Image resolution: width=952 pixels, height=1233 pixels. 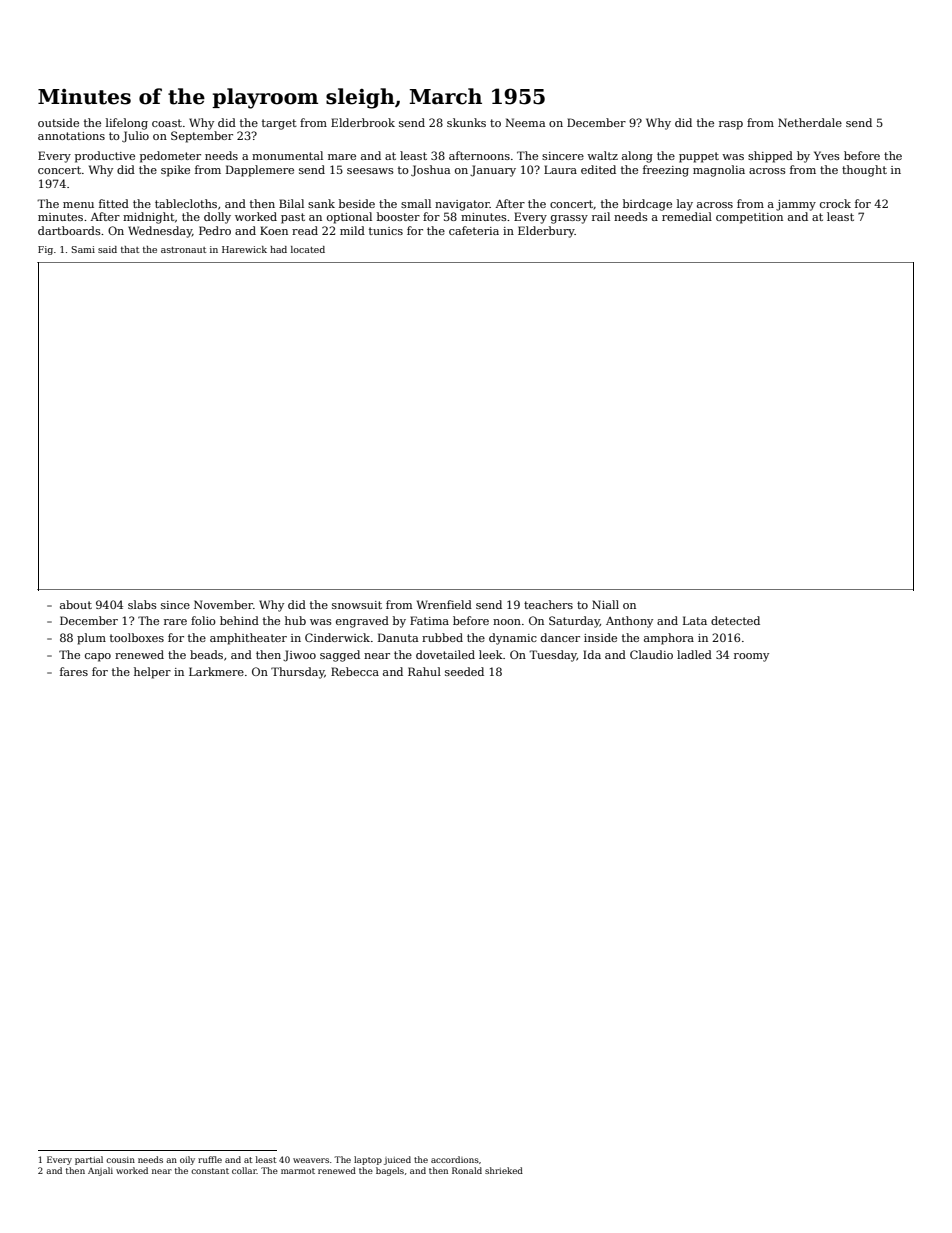 I want to click on roomy, so click(x=751, y=657).
